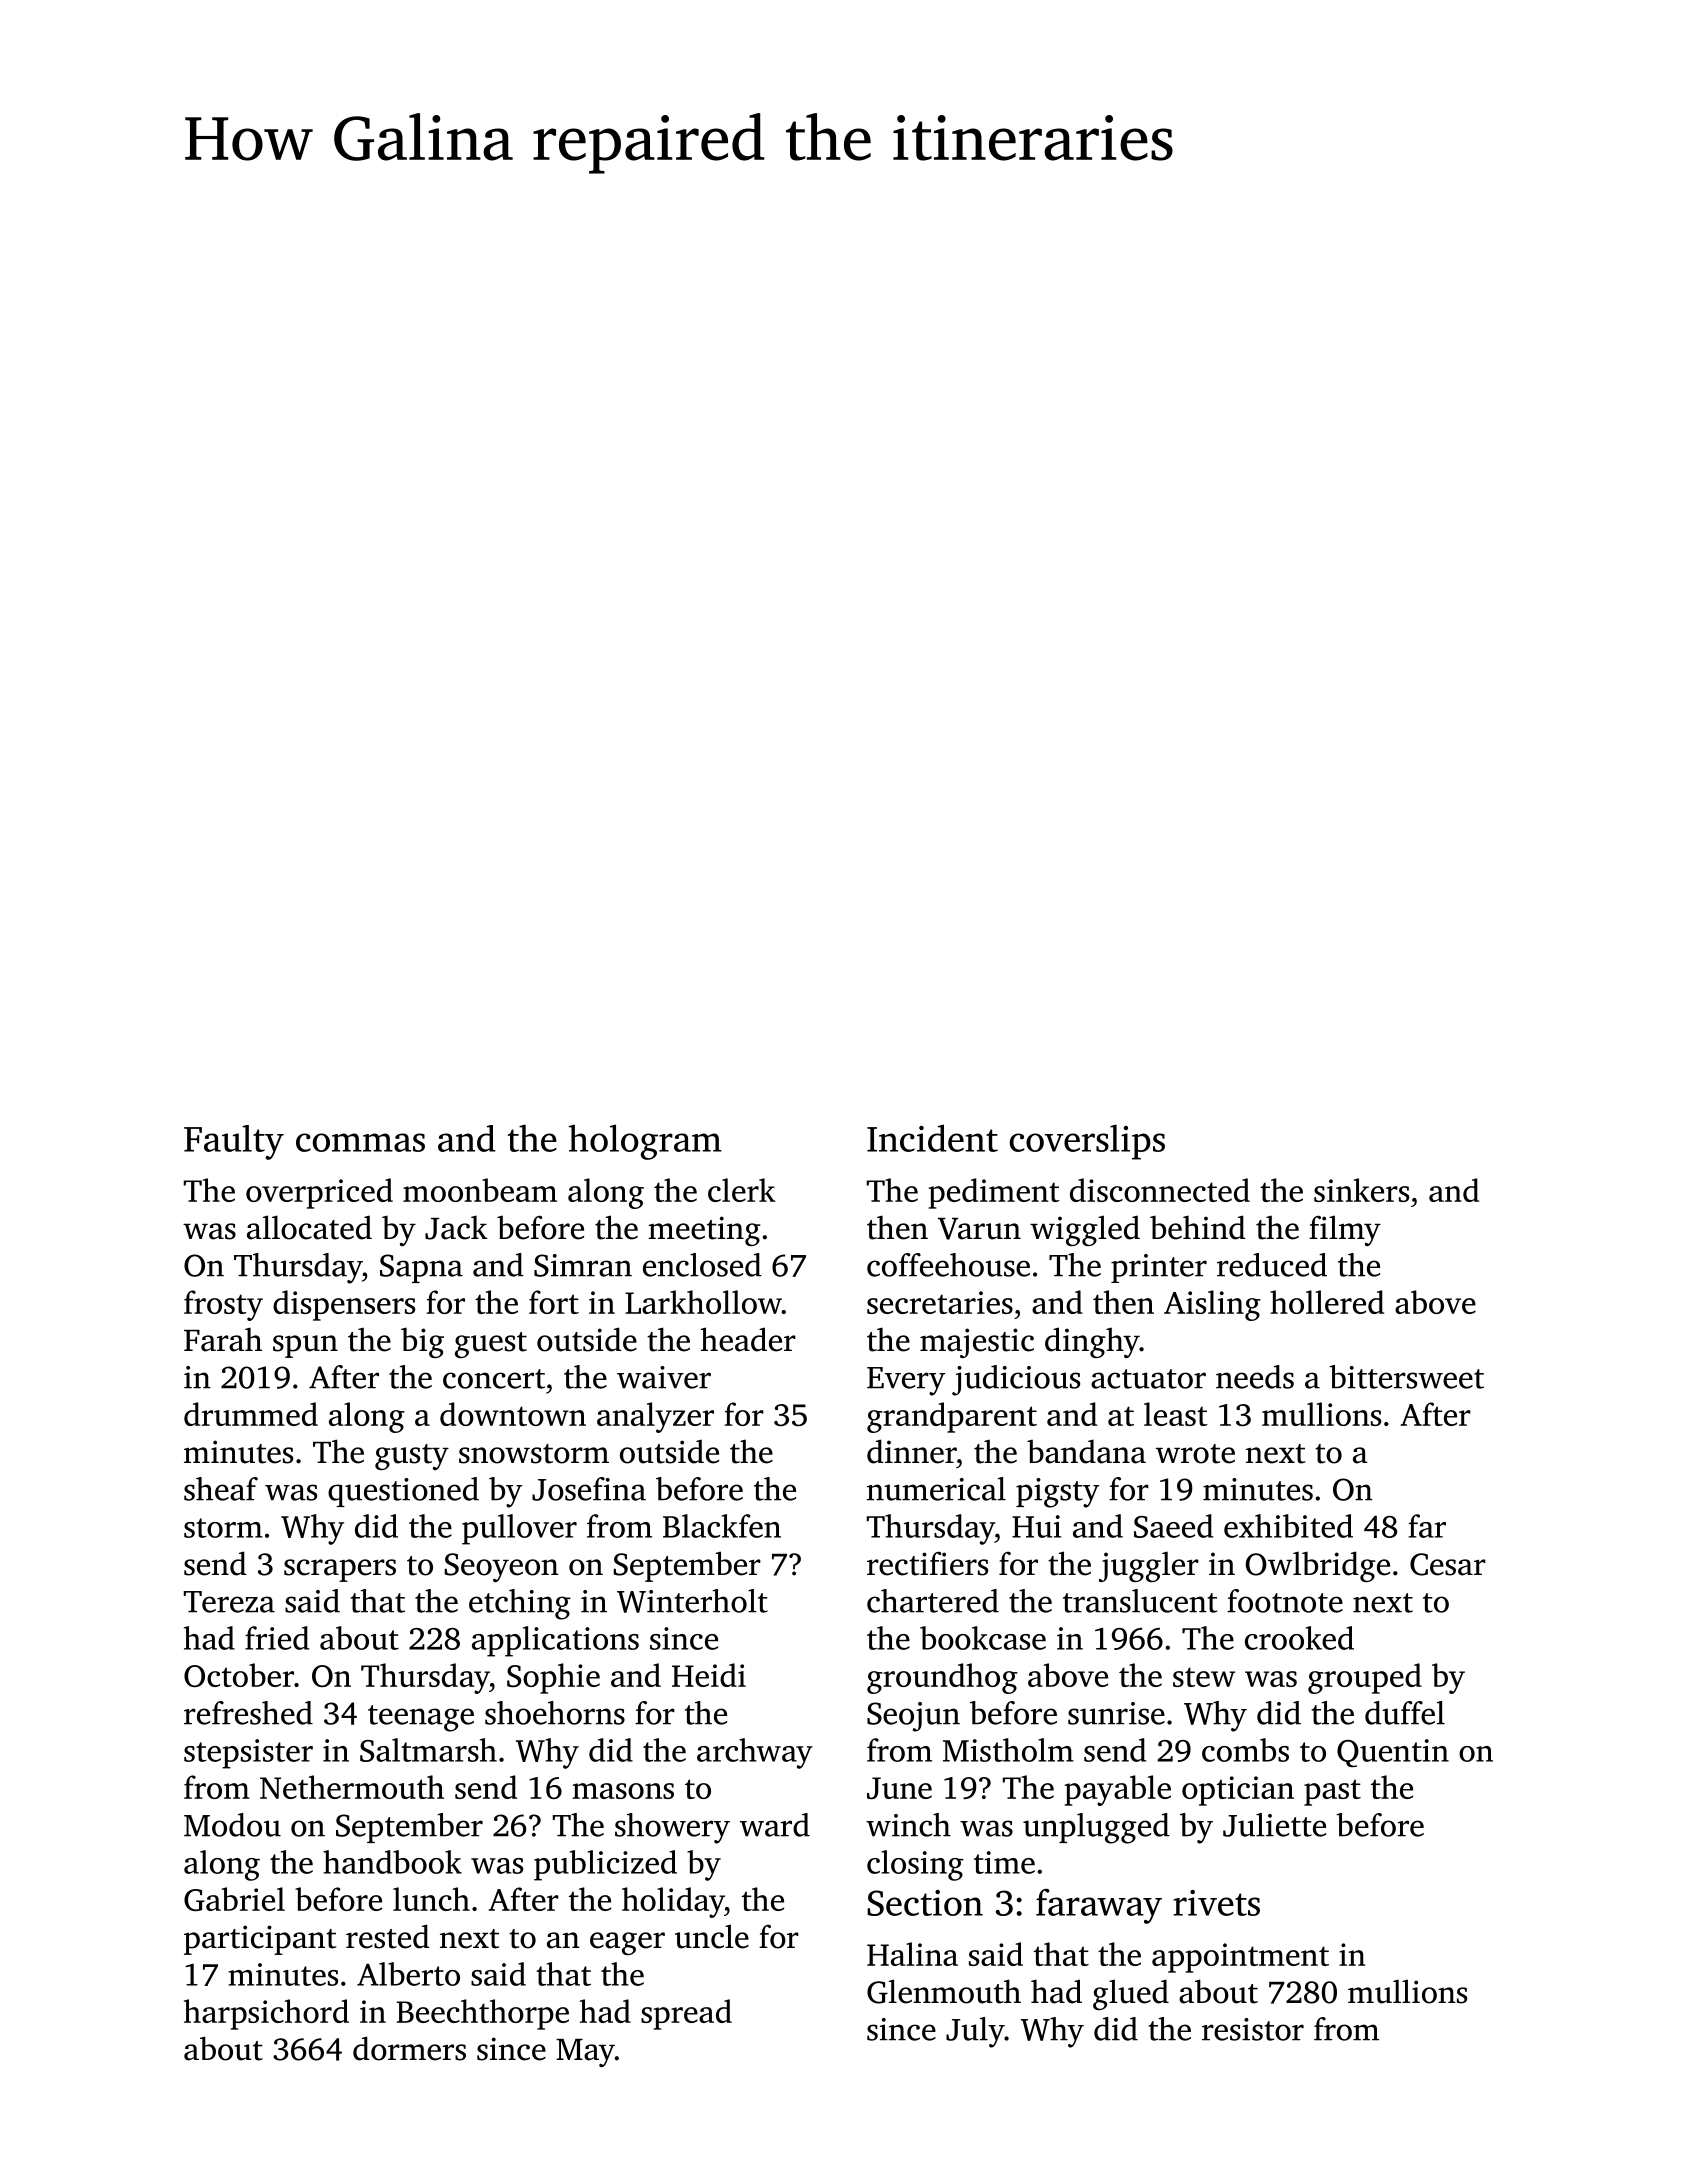 Image resolution: width=1683 pixels, height=2178 pixels. What do you see at coordinates (1361, 1190) in the page?
I see `sinkers` at bounding box center [1361, 1190].
